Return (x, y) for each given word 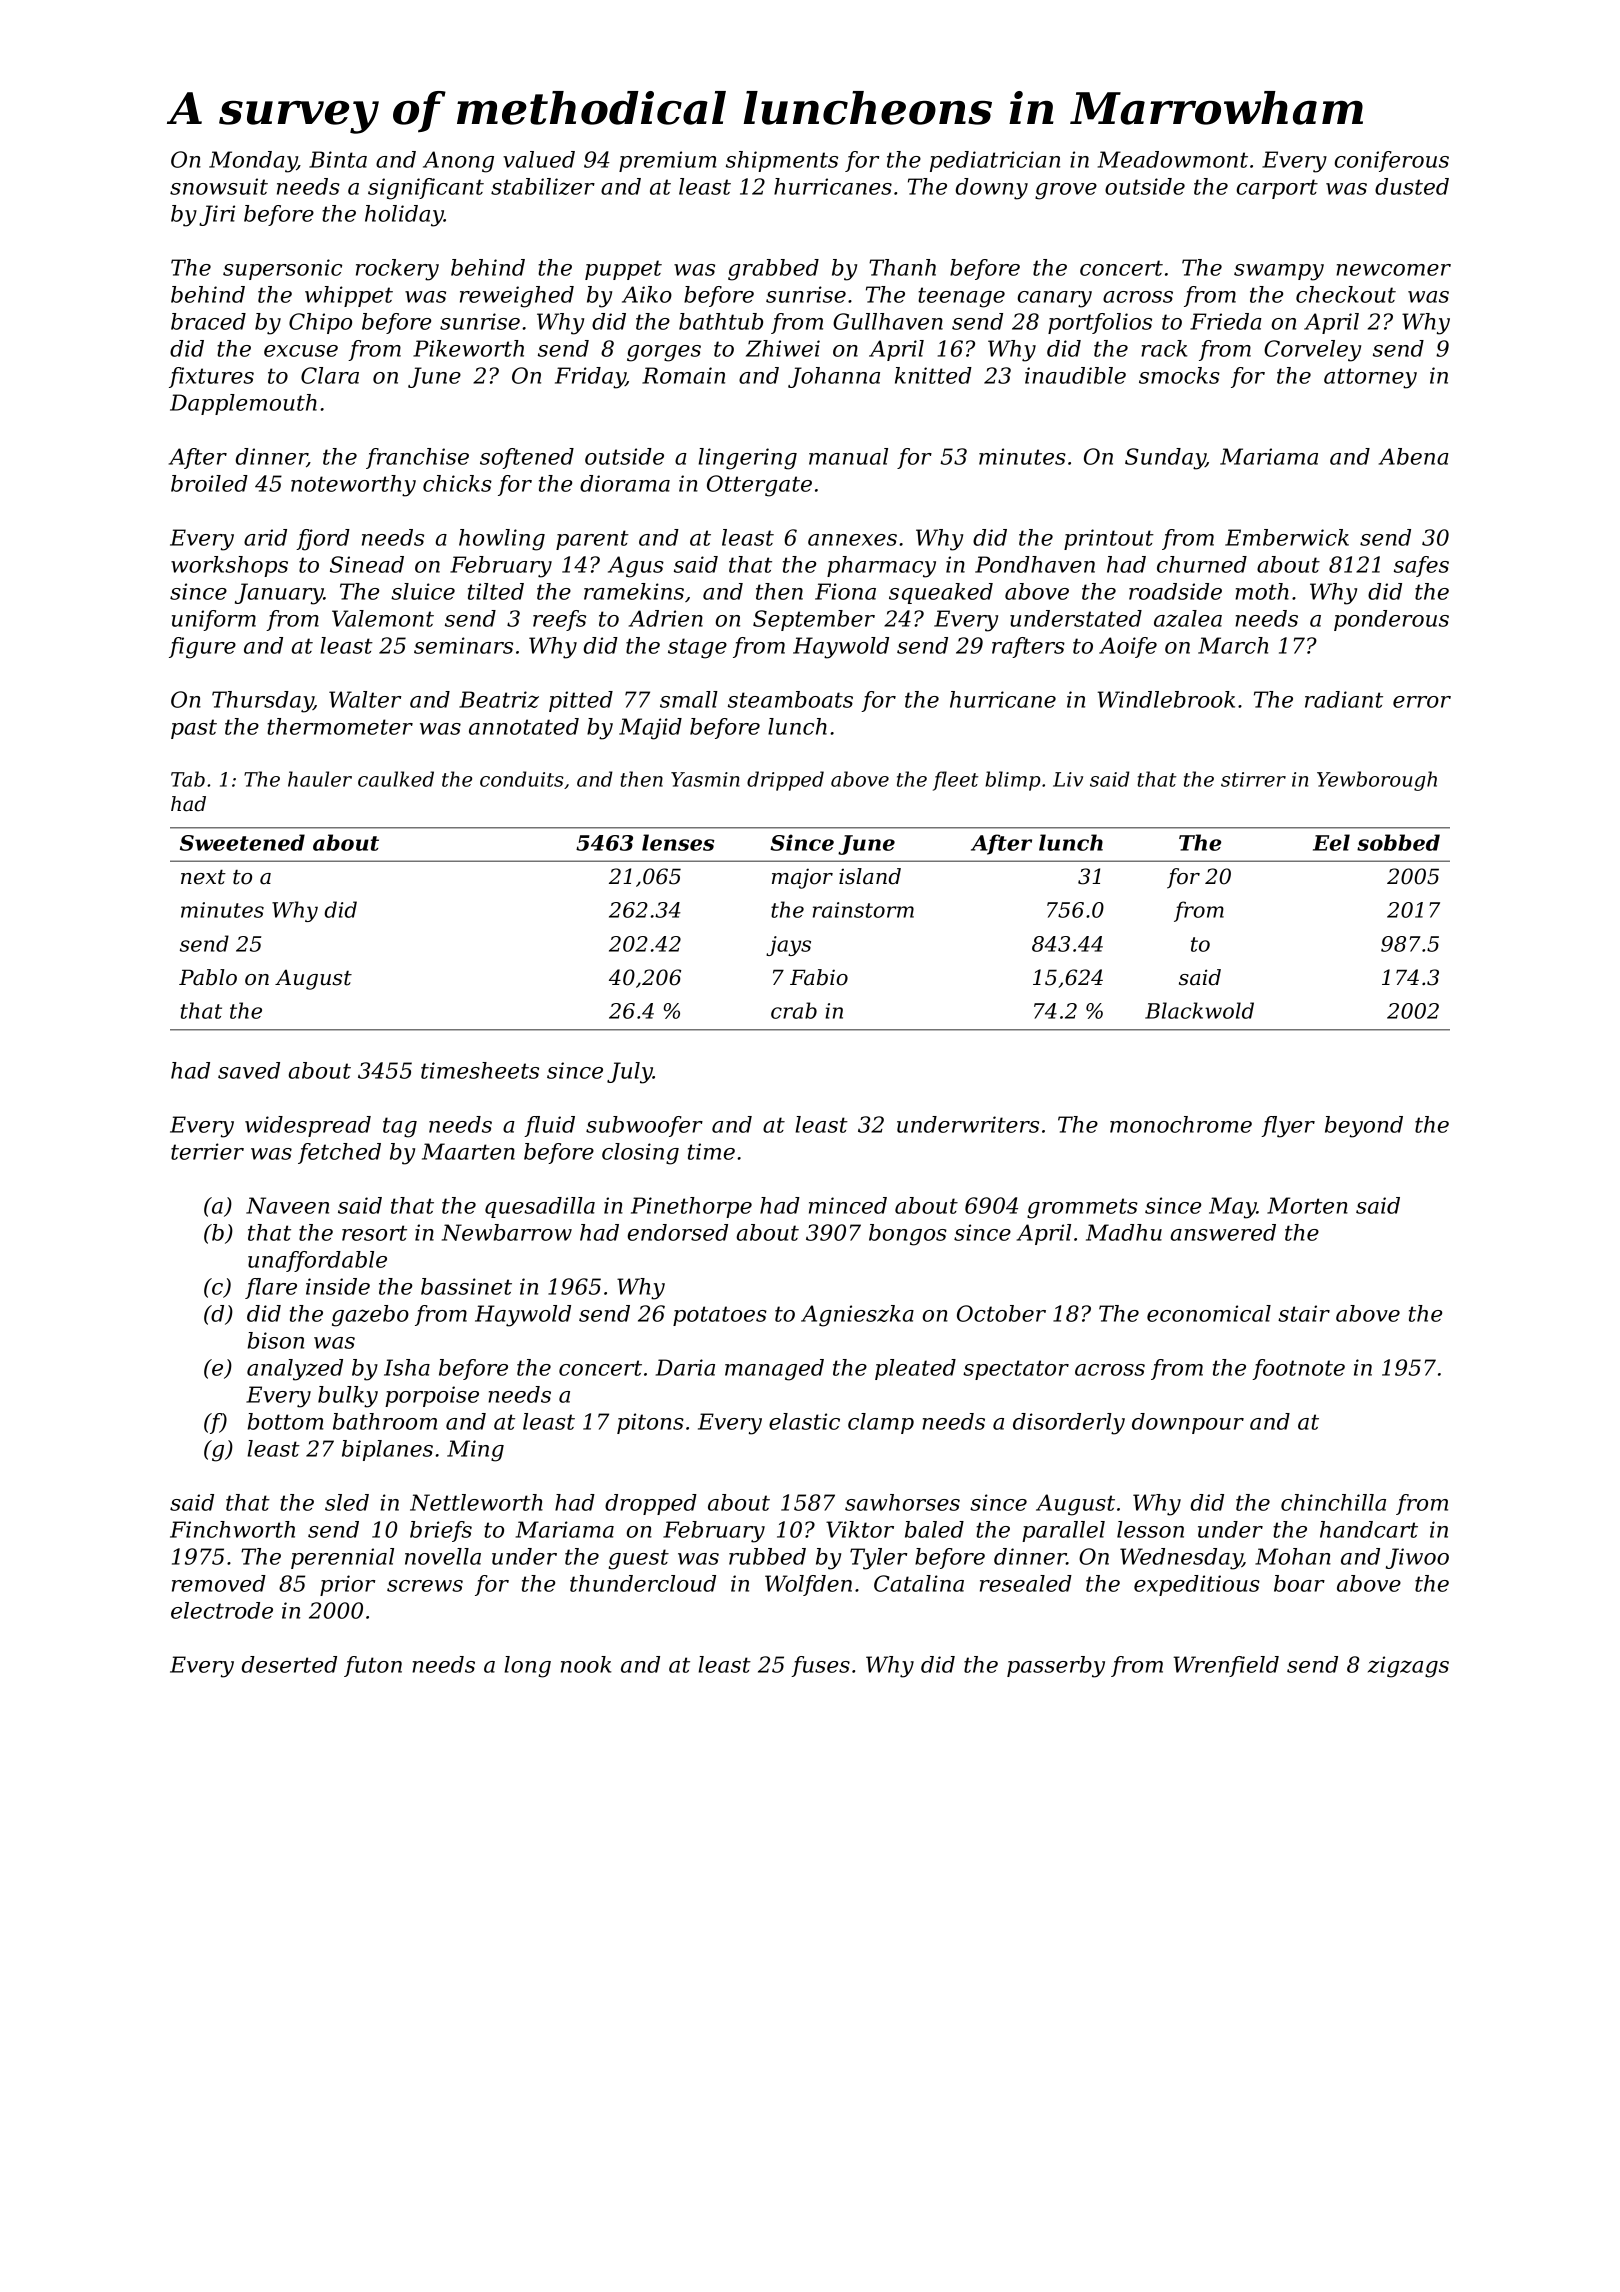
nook (586, 1664)
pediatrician (995, 161)
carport (1277, 189)
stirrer (1253, 779)
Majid (650, 729)
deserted (289, 1664)
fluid (549, 1126)
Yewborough (1377, 781)
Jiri (217, 215)
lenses (678, 842)
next (203, 877)
